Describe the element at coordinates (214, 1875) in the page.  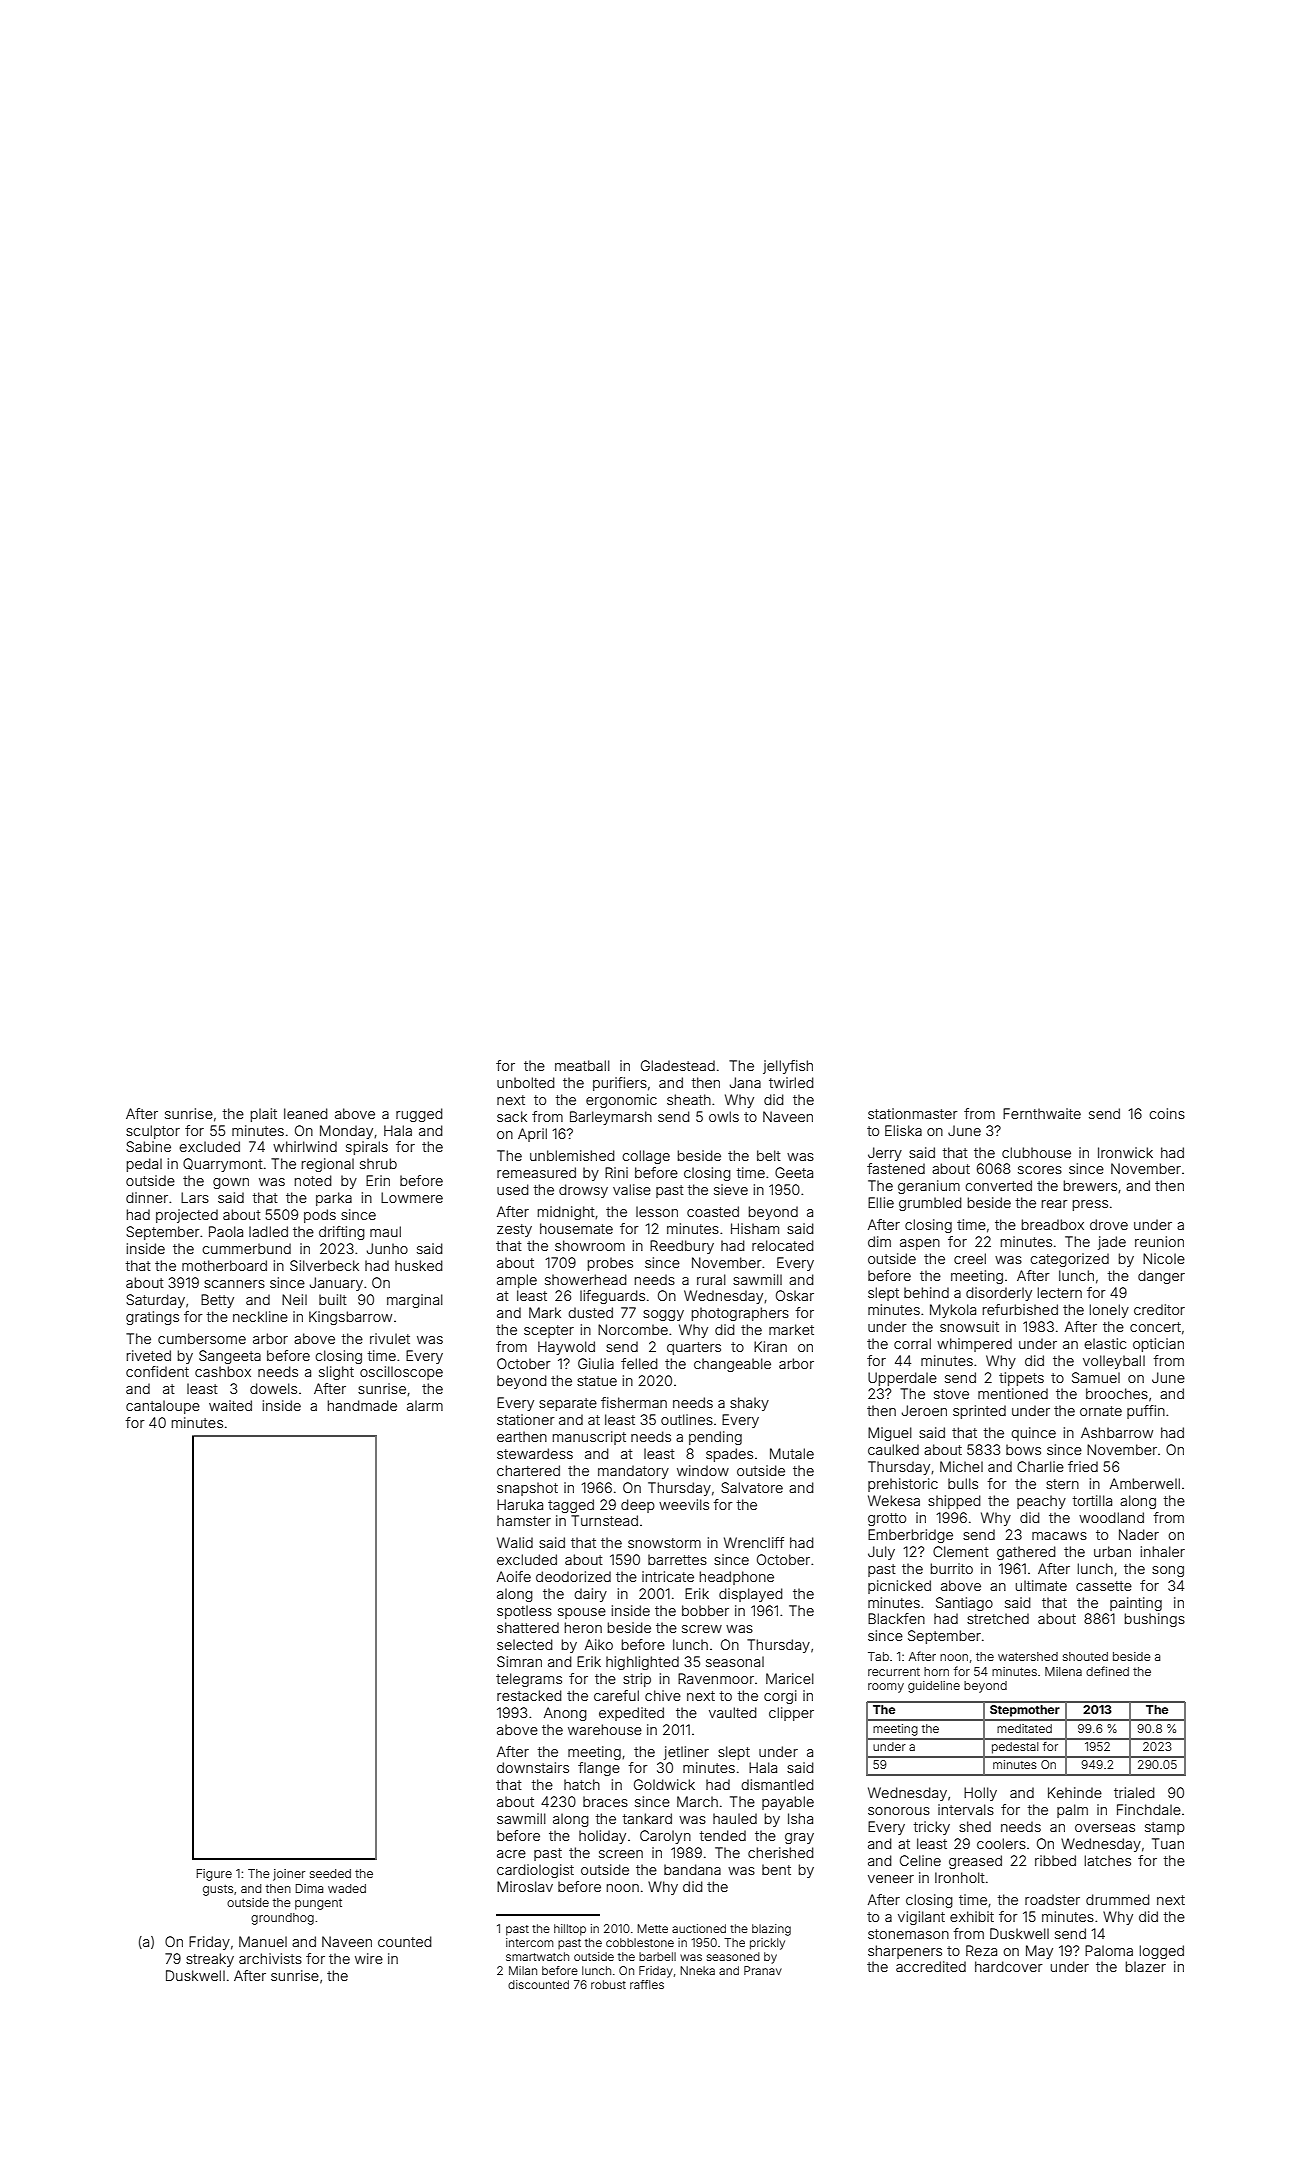
I see `Figure` at that location.
